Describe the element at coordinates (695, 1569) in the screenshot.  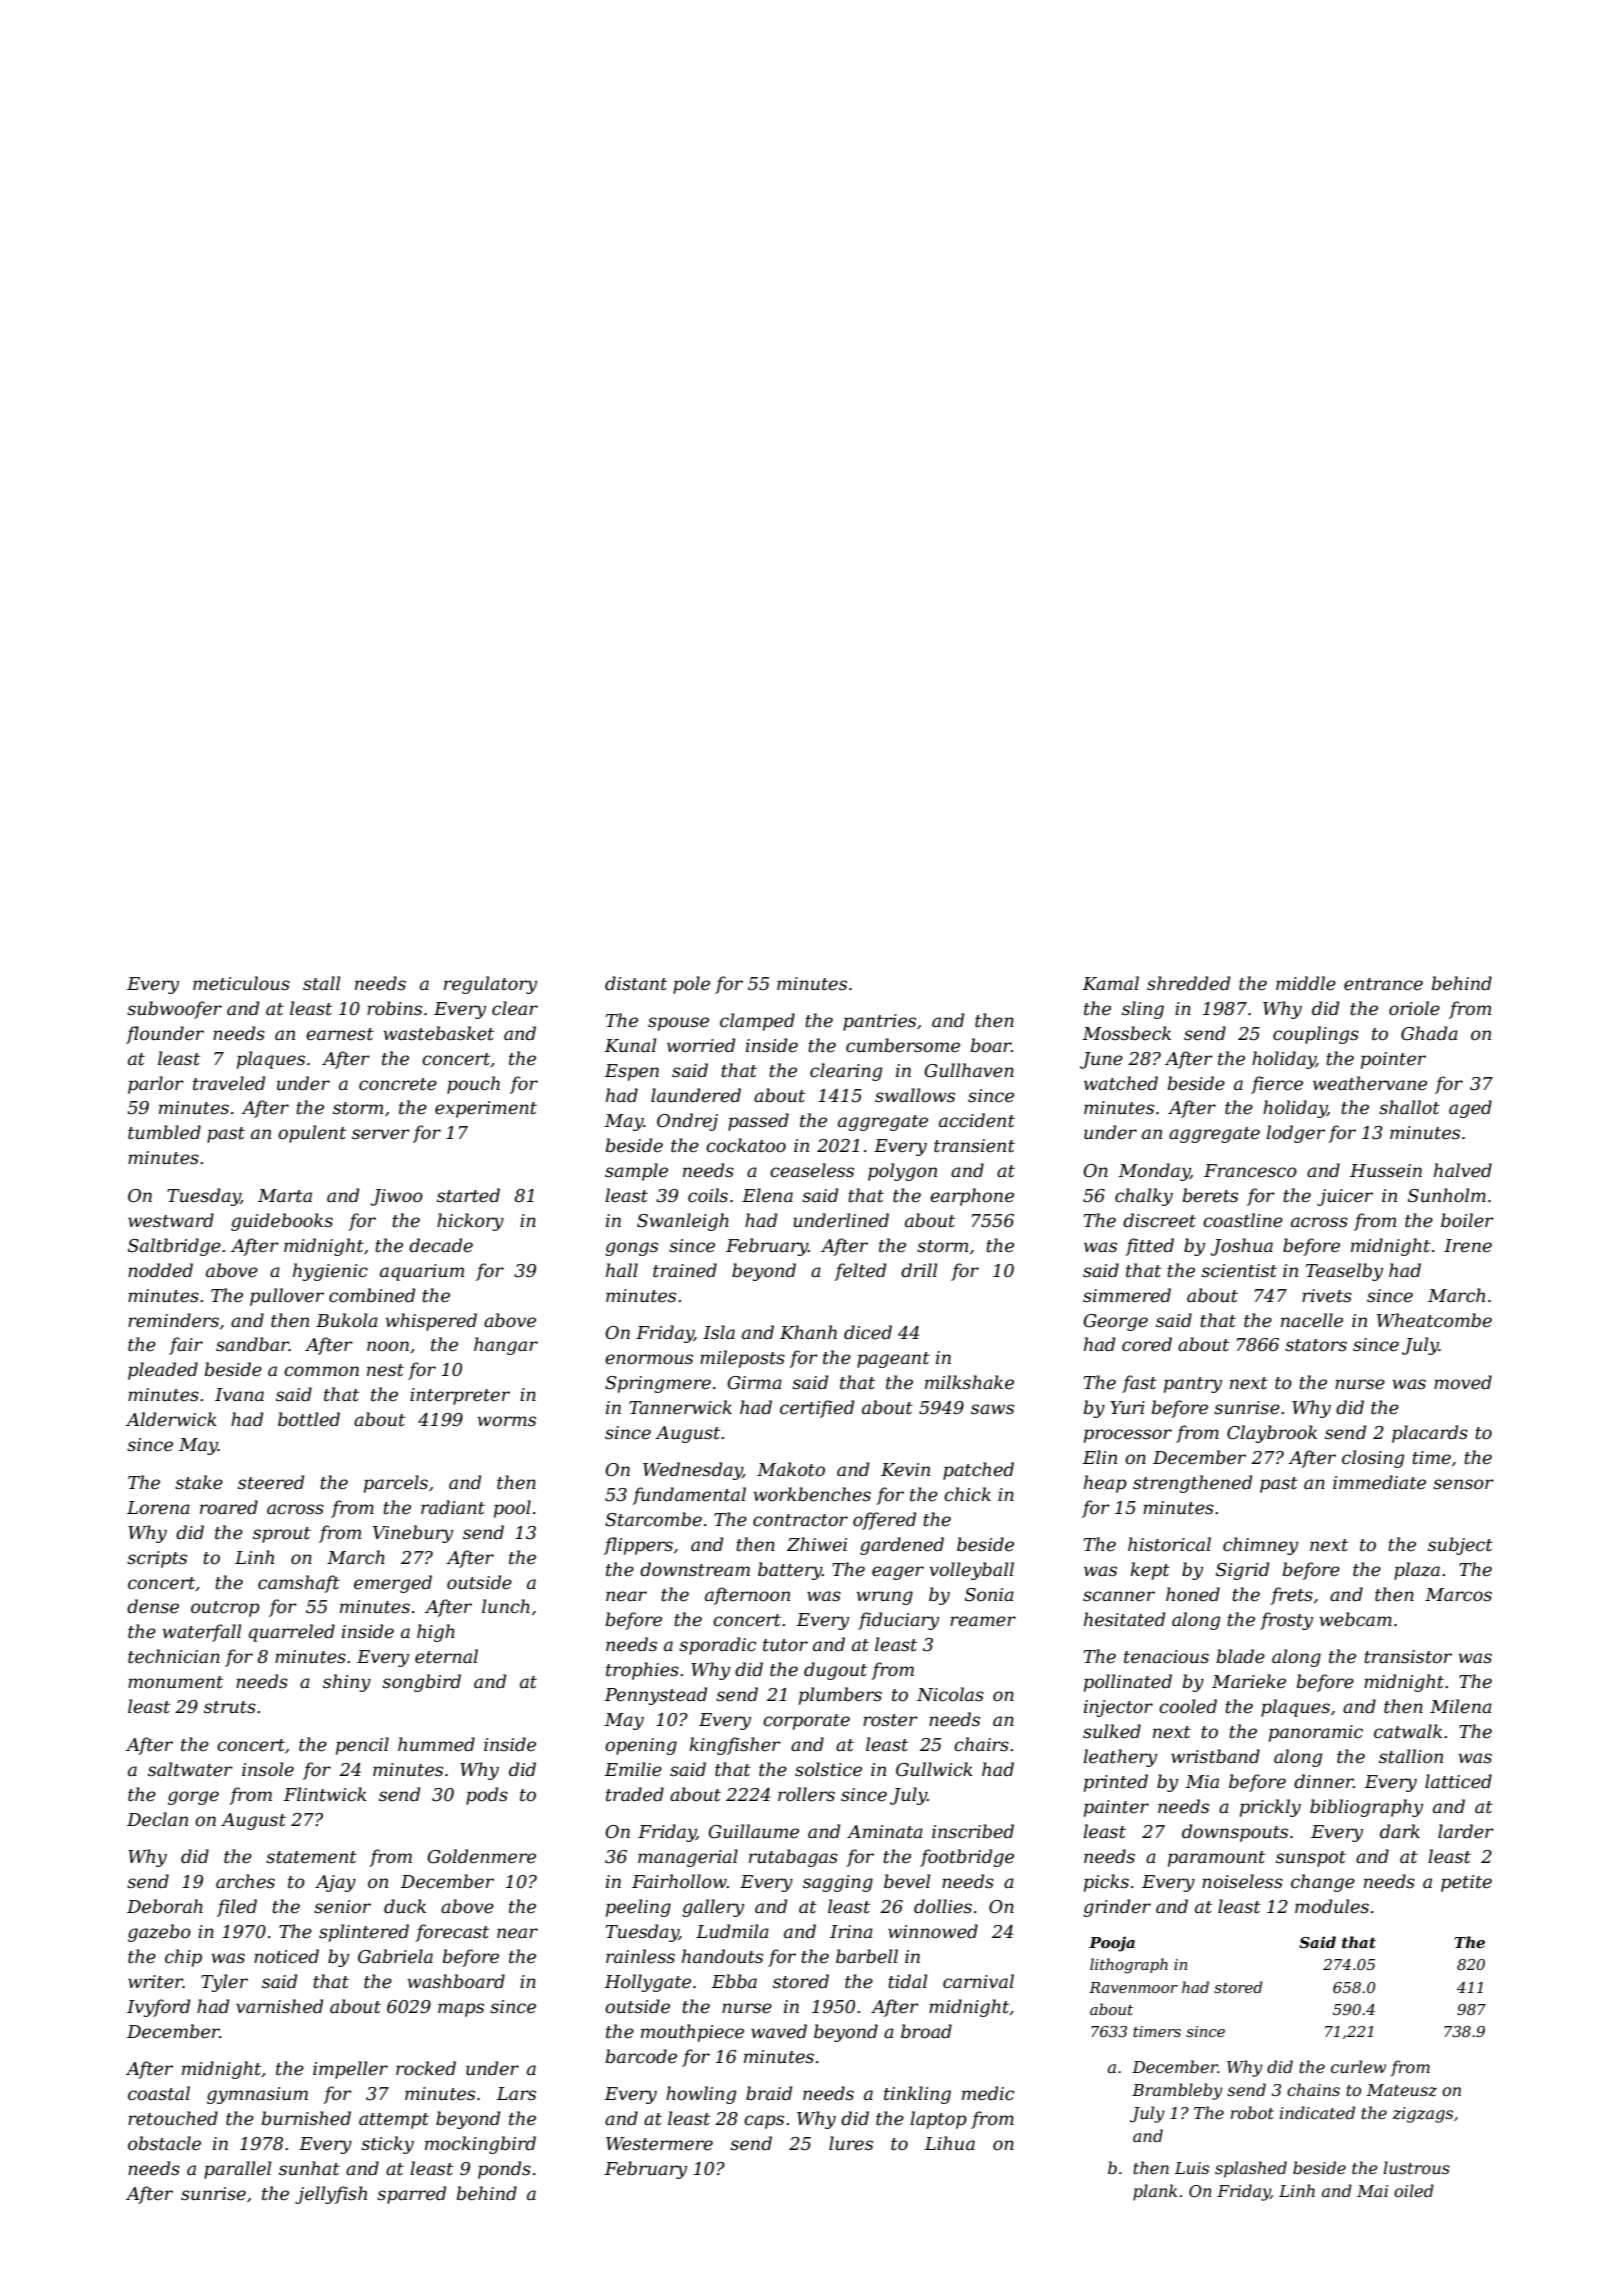
I see `downstream` at that location.
